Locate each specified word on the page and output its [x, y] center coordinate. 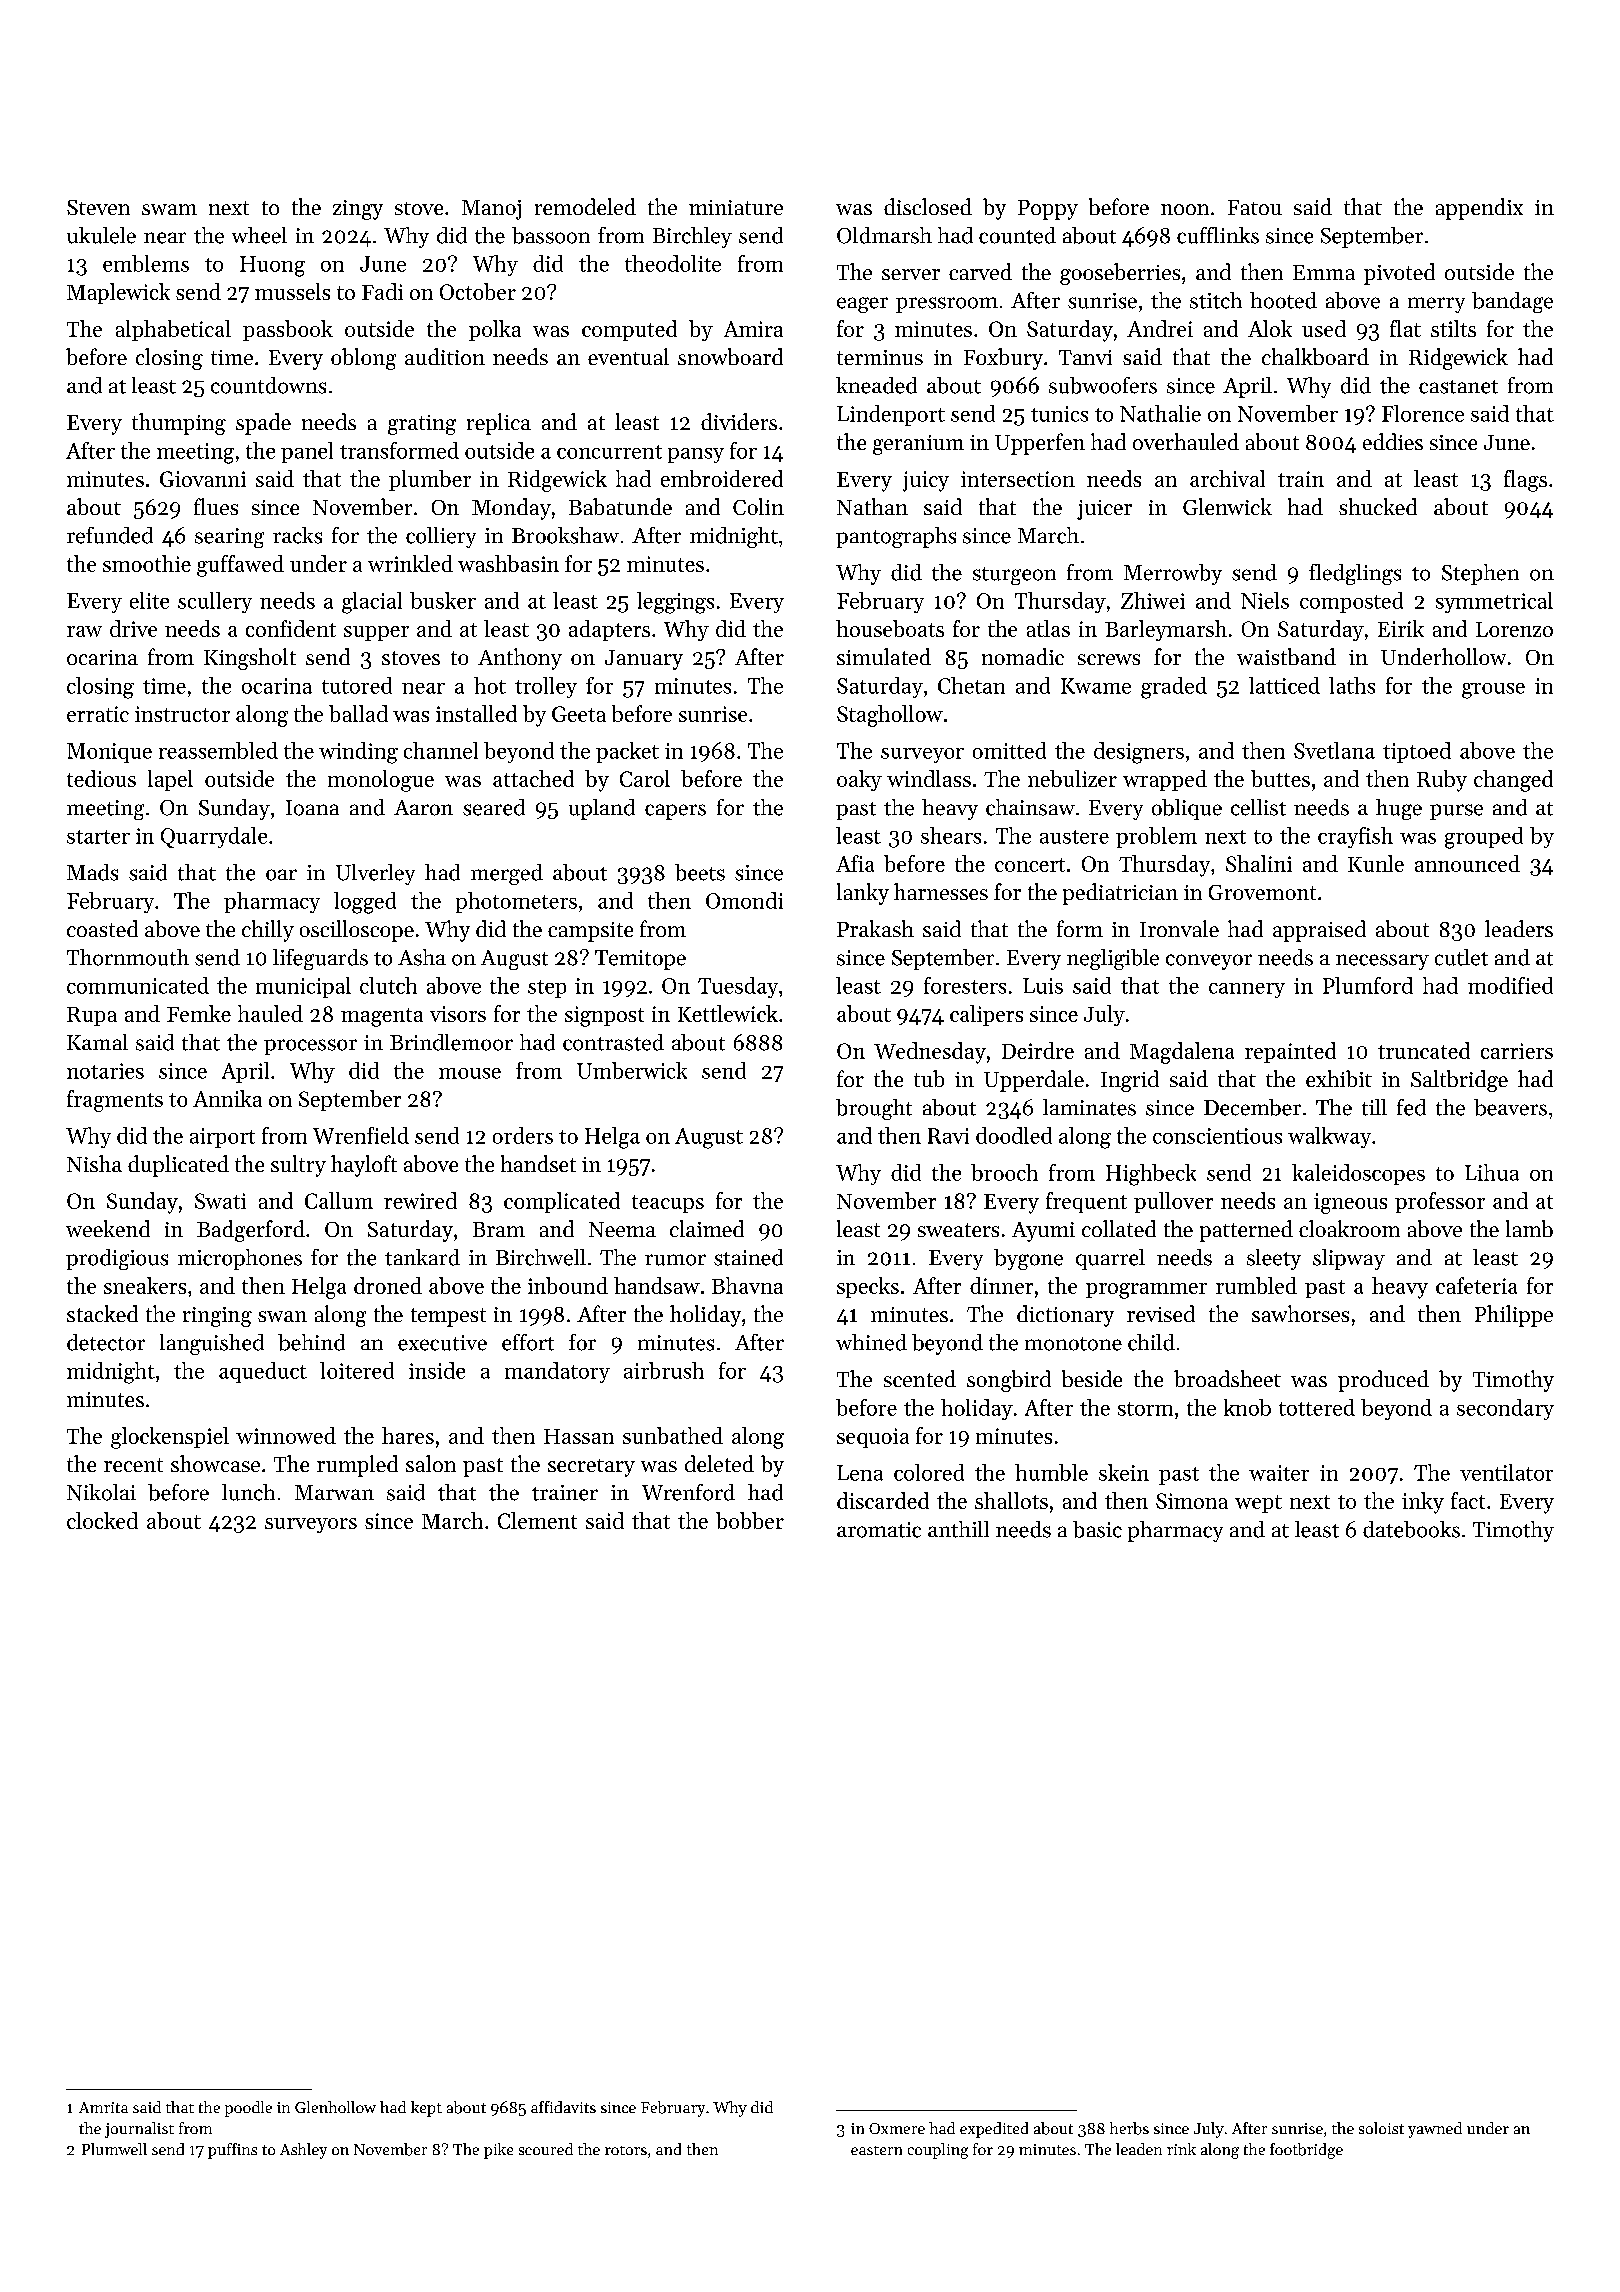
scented [920, 1378]
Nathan [872, 506]
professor [1440, 1202]
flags [1525, 481]
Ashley [303, 2151]
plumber [430, 480]
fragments [115, 1101]
